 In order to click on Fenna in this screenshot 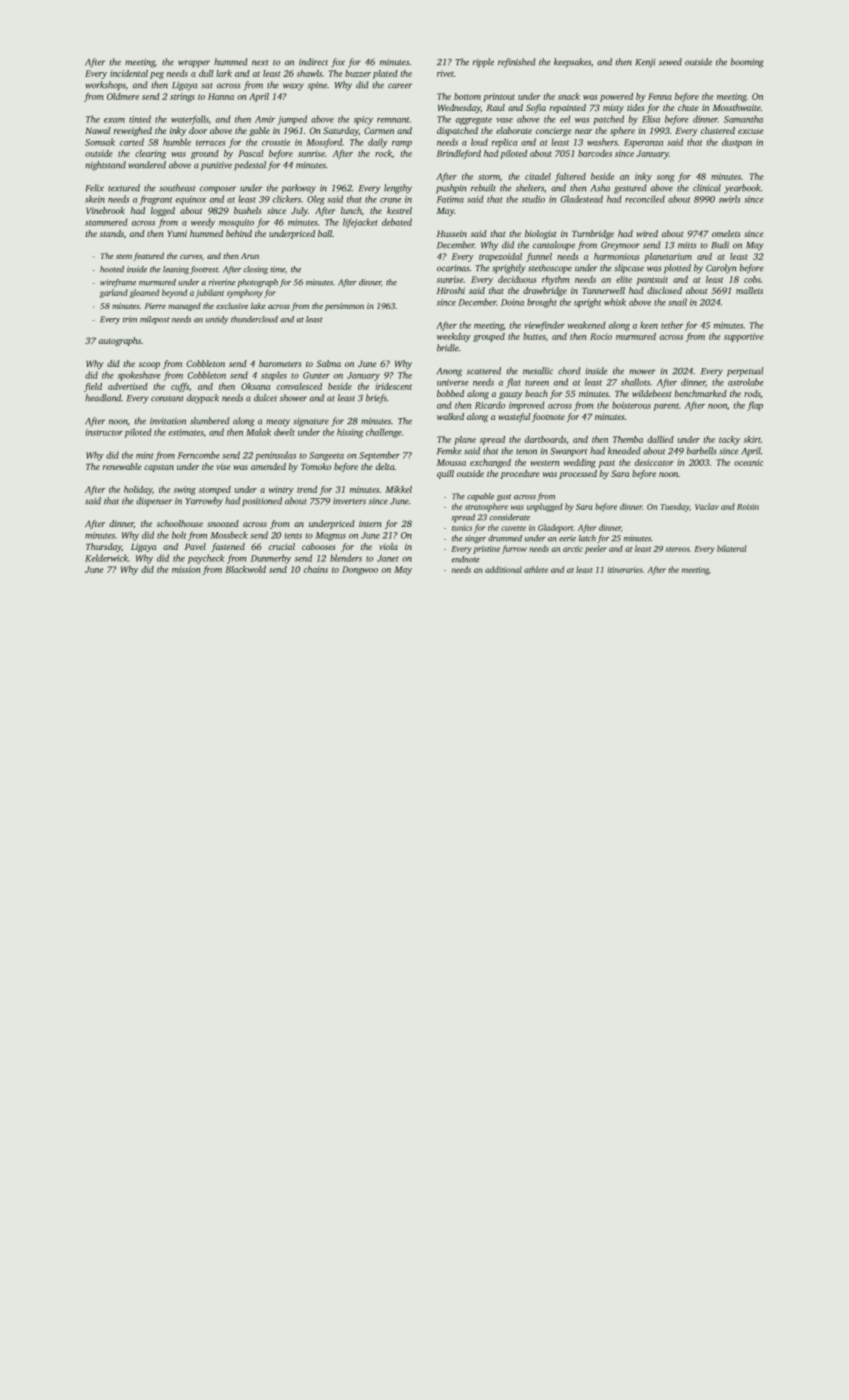, I will do `click(660, 96)`.
